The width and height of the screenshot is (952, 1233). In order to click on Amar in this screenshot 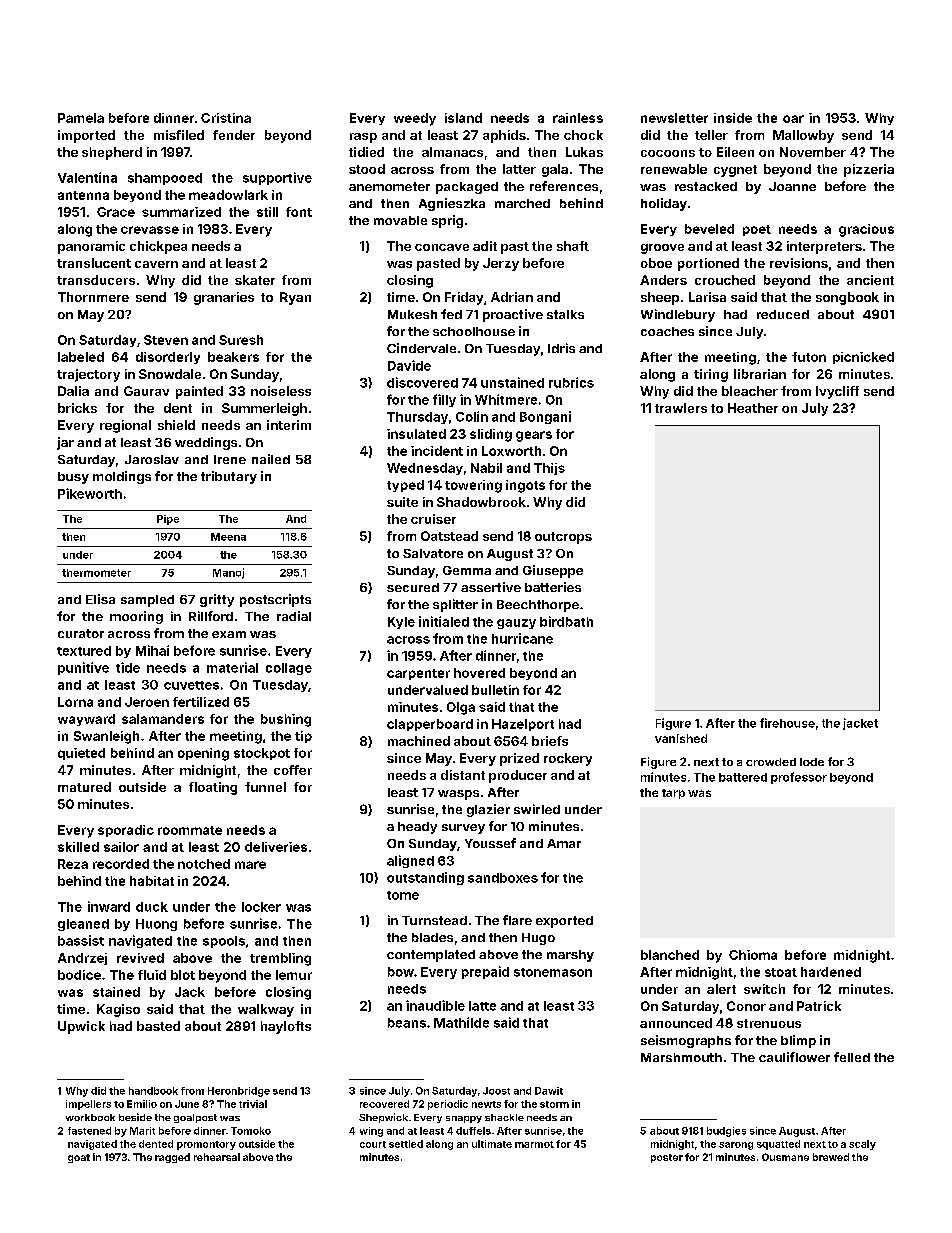, I will do `click(564, 843)`.
